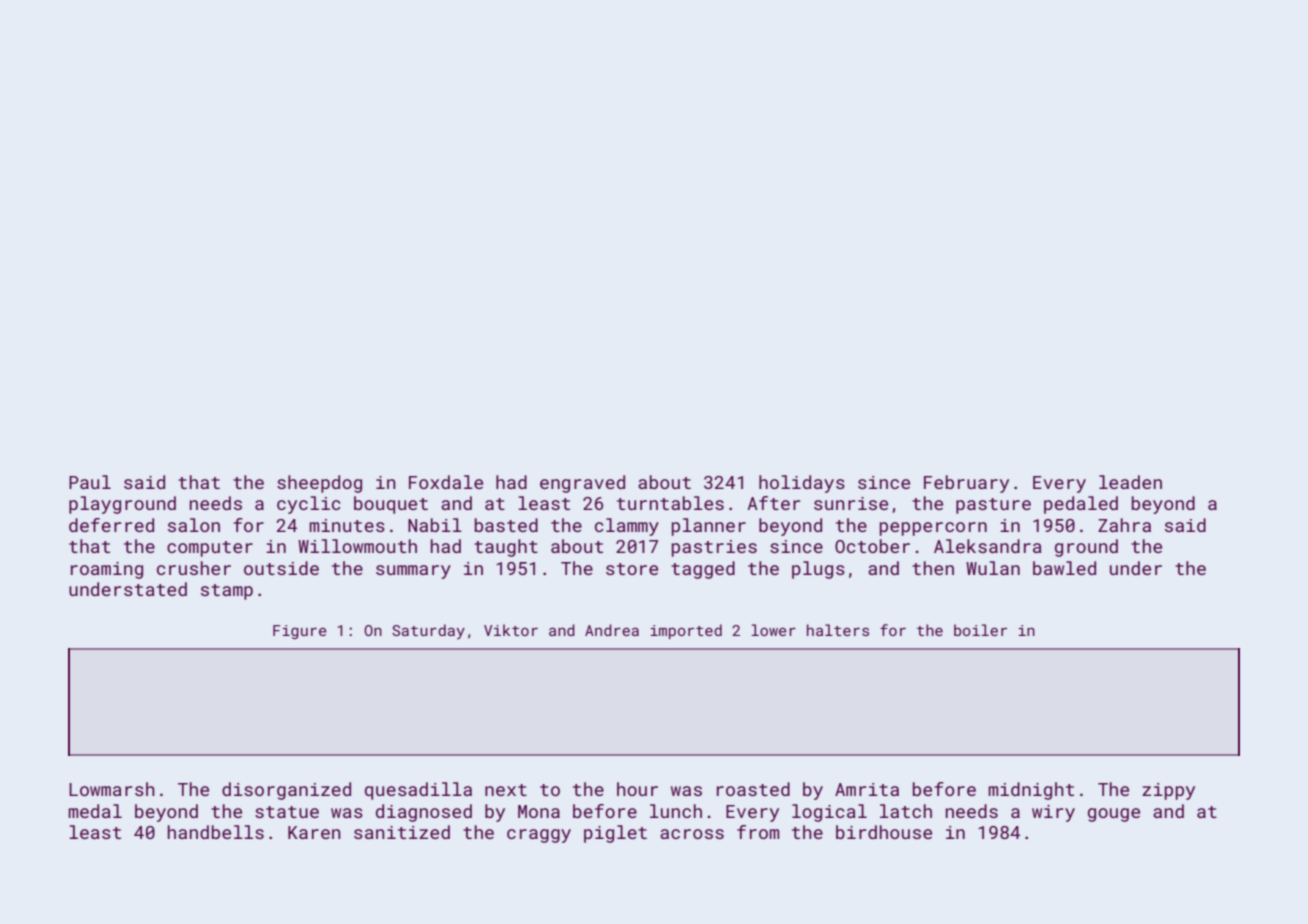 This screenshot has width=1308, height=924. Describe the element at coordinates (402, 832) in the screenshot. I see `sanitized` at that location.
